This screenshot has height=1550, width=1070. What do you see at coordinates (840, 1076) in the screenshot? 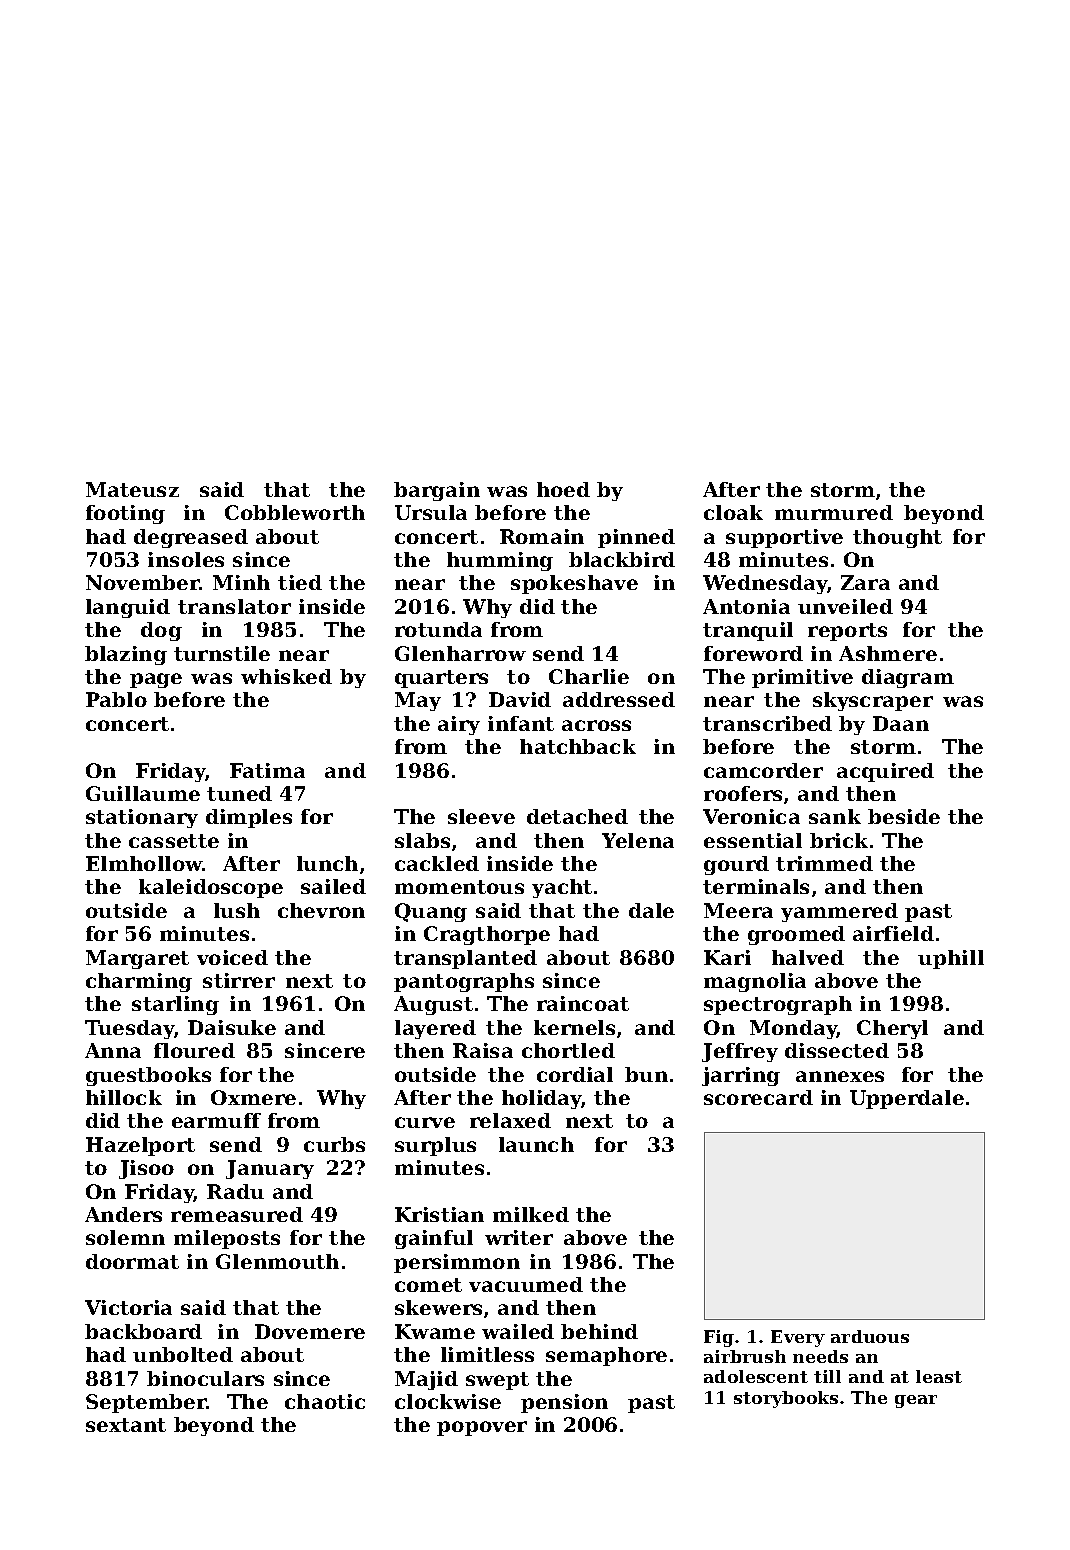
I see `annexes` at bounding box center [840, 1076].
